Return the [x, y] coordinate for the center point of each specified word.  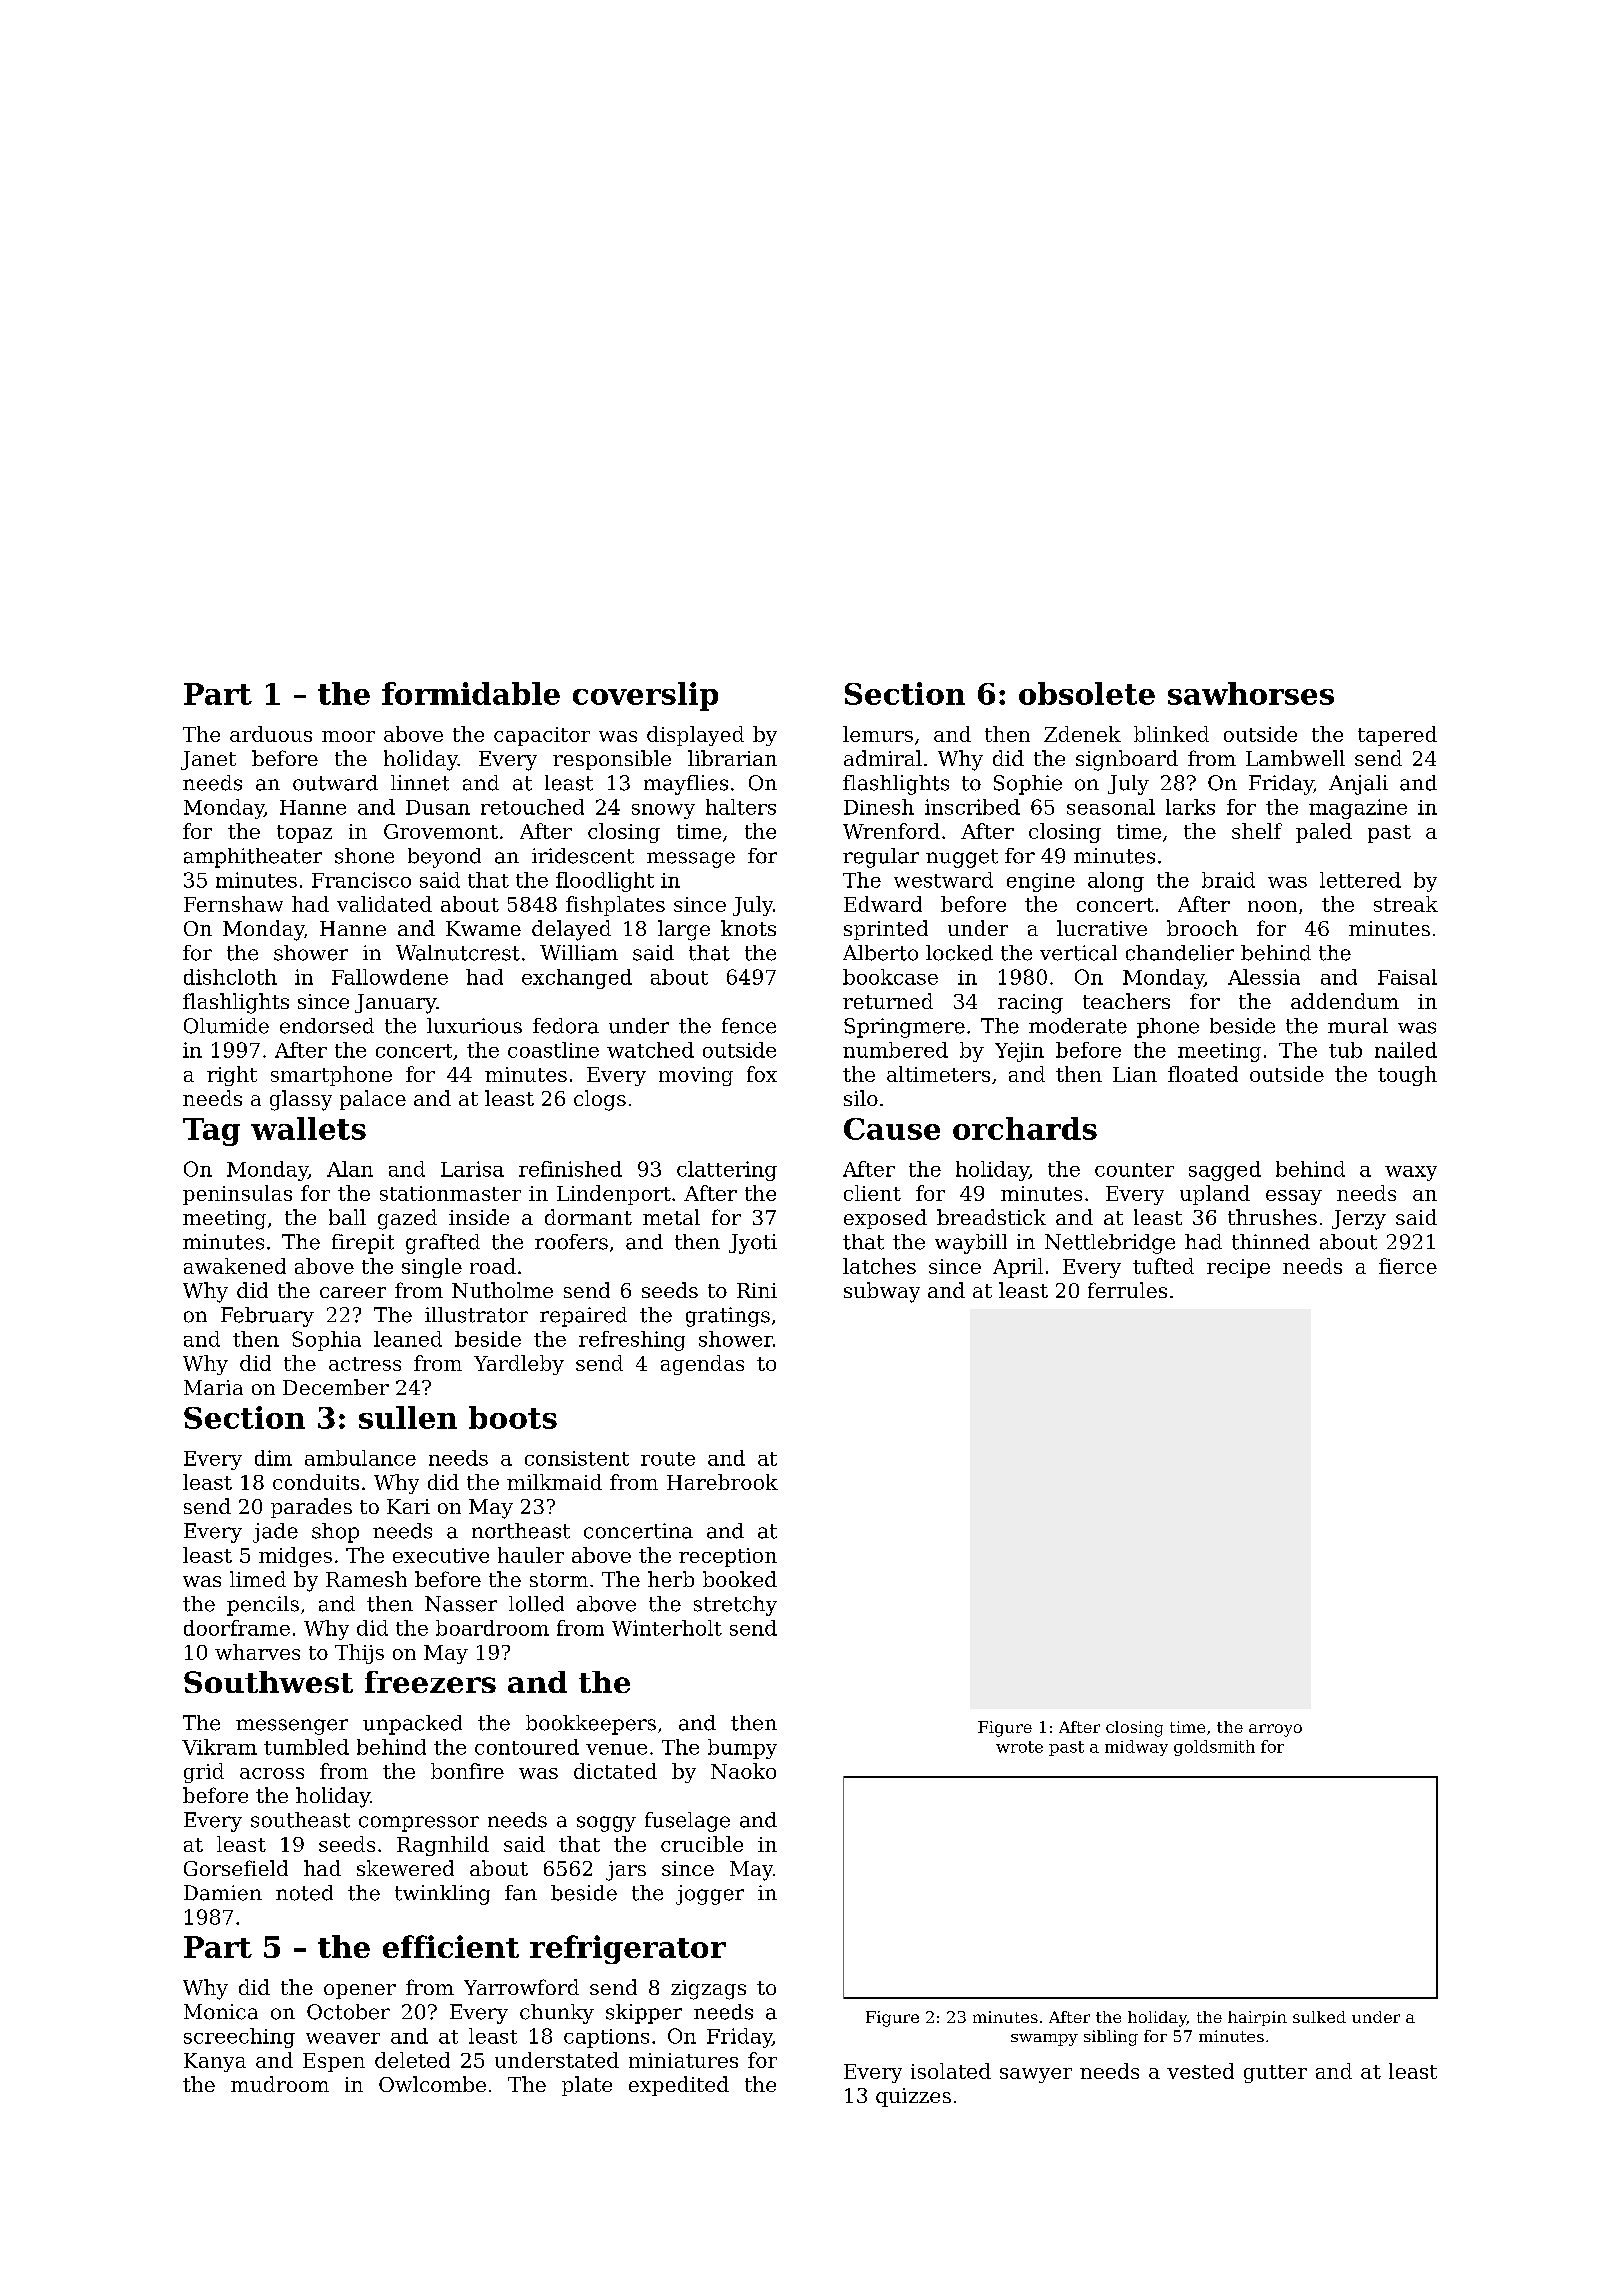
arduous [271, 734]
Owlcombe [432, 2084]
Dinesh [879, 807]
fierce [1408, 1266]
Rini [757, 1290]
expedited [679, 2086]
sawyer [1036, 2075]
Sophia [326, 1341]
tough [1407, 1076]
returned [888, 1001]
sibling [1111, 2038]
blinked [1171, 734]
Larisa [472, 1169]
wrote [1019, 1747]
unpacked [412, 1725]
